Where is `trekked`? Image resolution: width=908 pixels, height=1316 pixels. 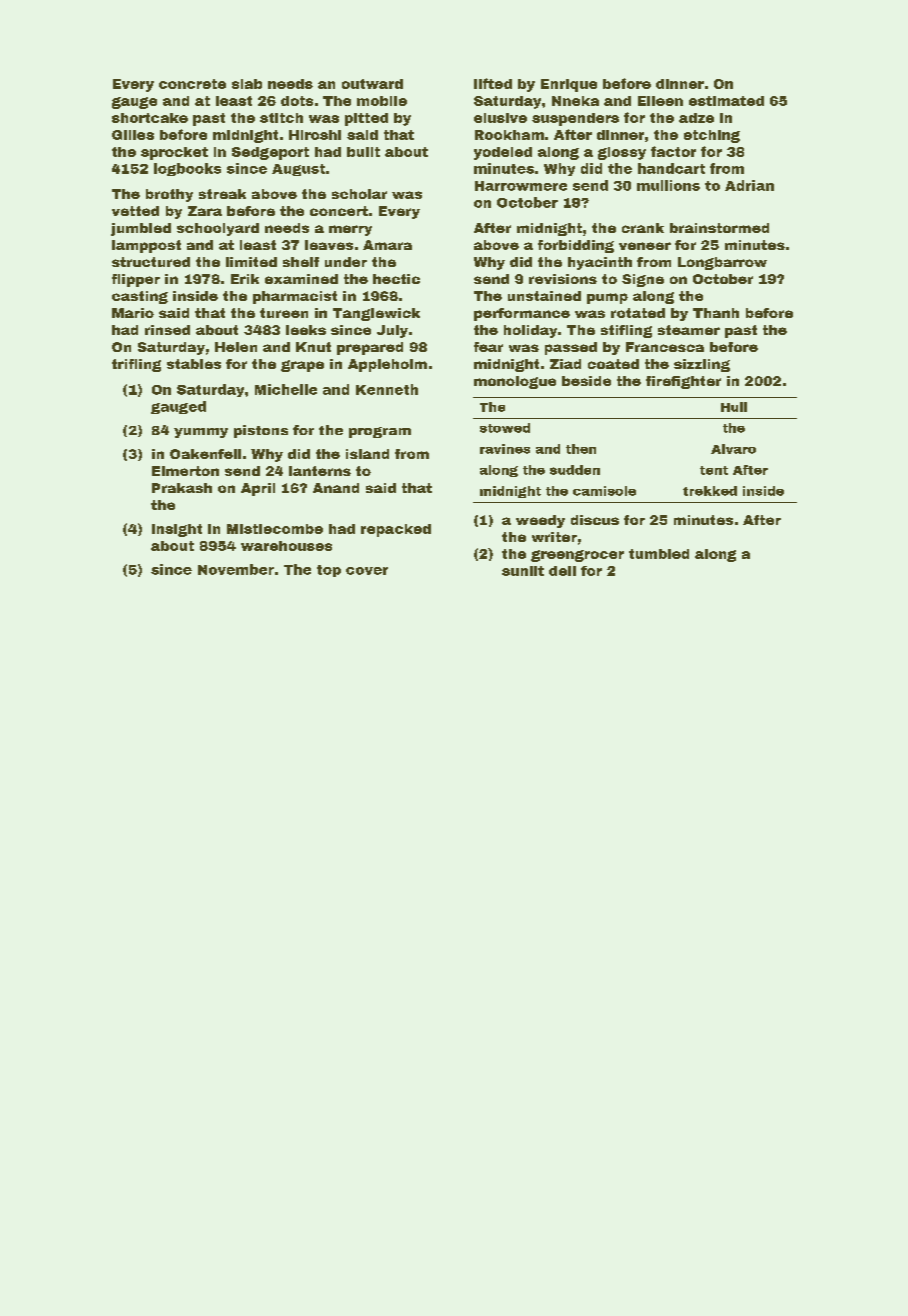
trekked is located at coordinates (710, 491).
